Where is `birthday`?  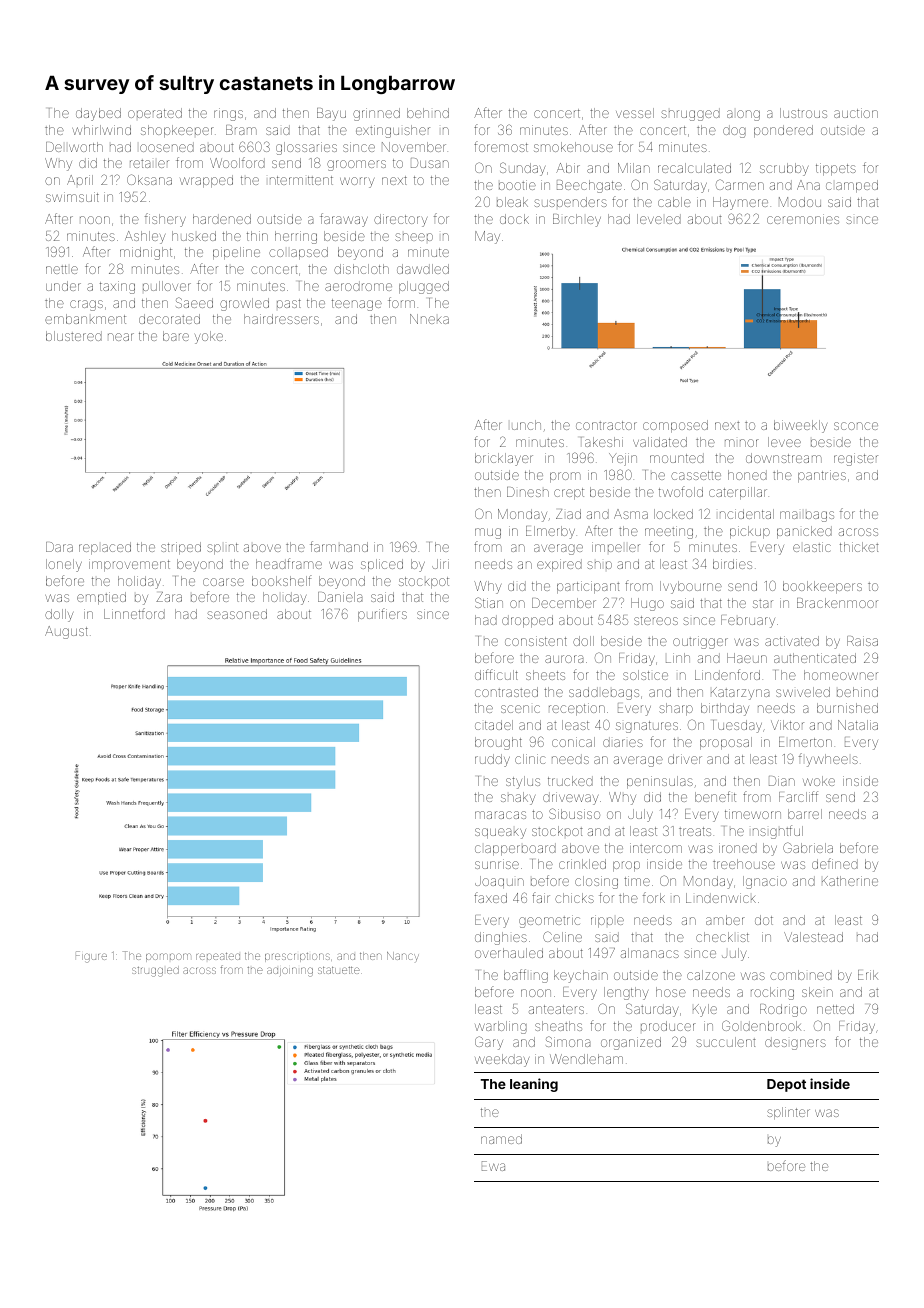
birthday is located at coordinates (725, 709).
